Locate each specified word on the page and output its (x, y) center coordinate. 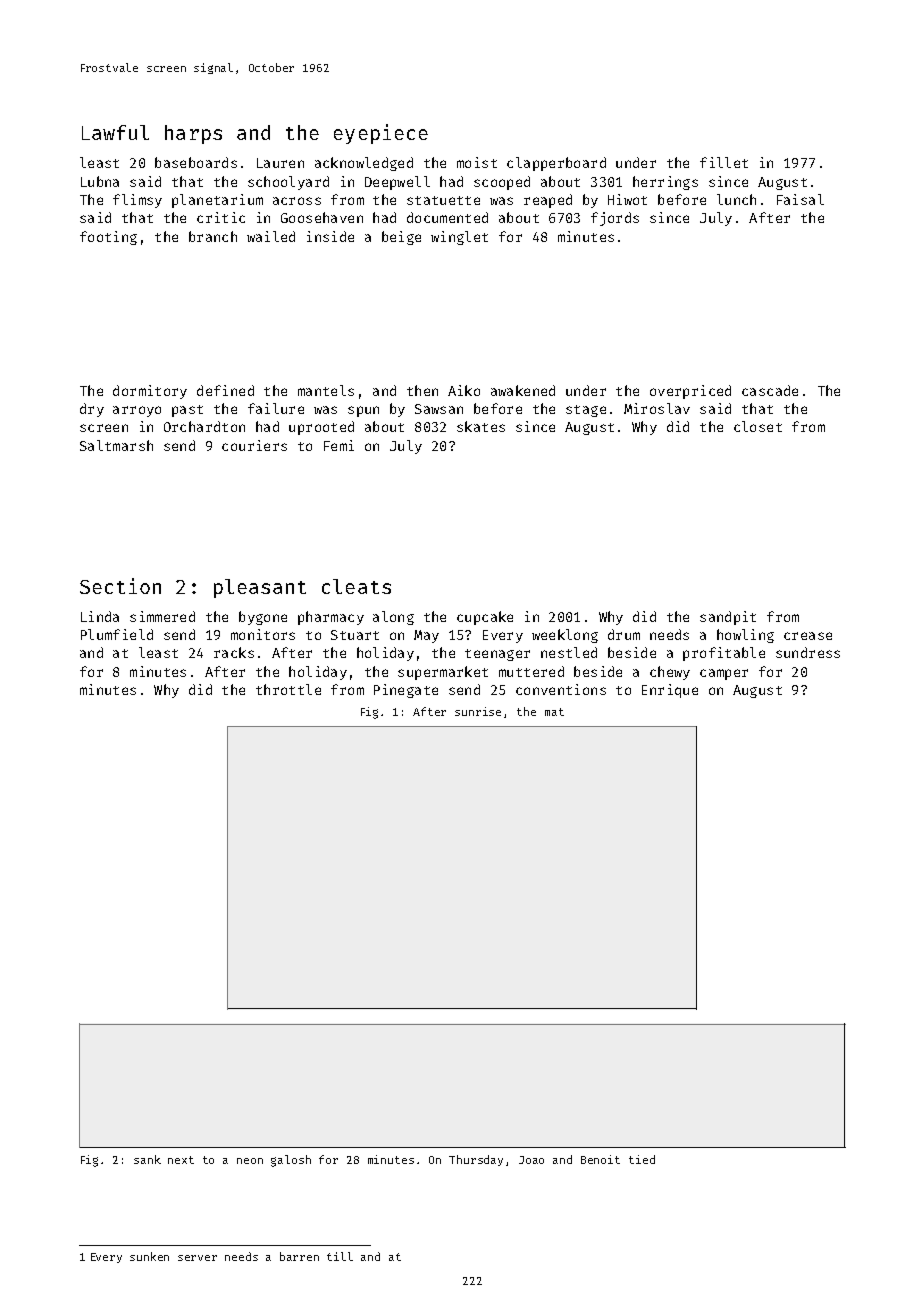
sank (147, 1159)
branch (213, 236)
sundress (808, 652)
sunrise (478, 711)
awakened (523, 390)
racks (234, 652)
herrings (665, 183)
